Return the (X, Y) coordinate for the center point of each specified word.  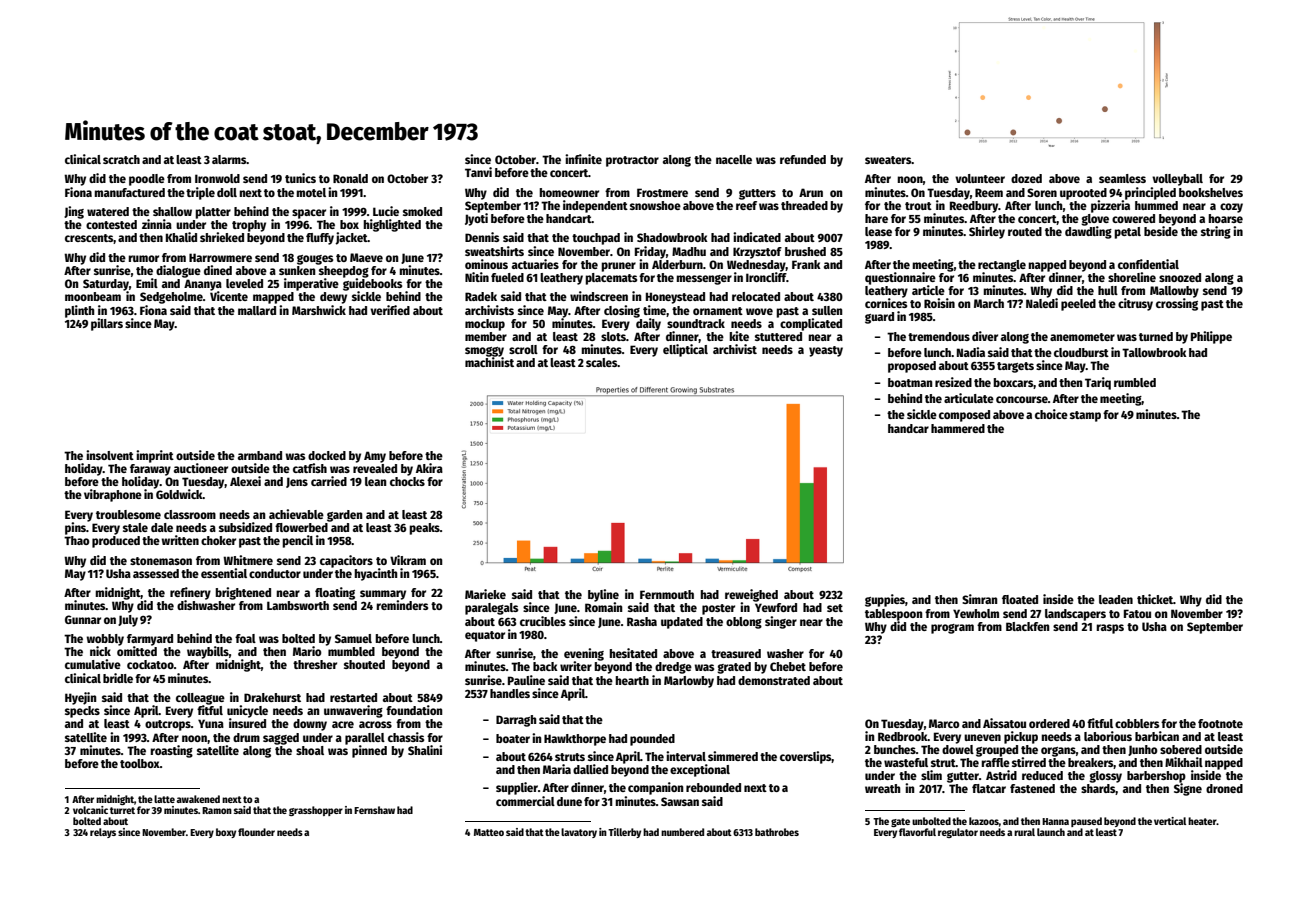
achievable (296, 514)
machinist (489, 362)
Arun (811, 192)
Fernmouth (667, 594)
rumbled (1135, 382)
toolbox (140, 763)
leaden (1116, 599)
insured (247, 723)
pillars (107, 324)
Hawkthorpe (575, 740)
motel (311, 192)
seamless (1122, 178)
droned (1224, 788)
